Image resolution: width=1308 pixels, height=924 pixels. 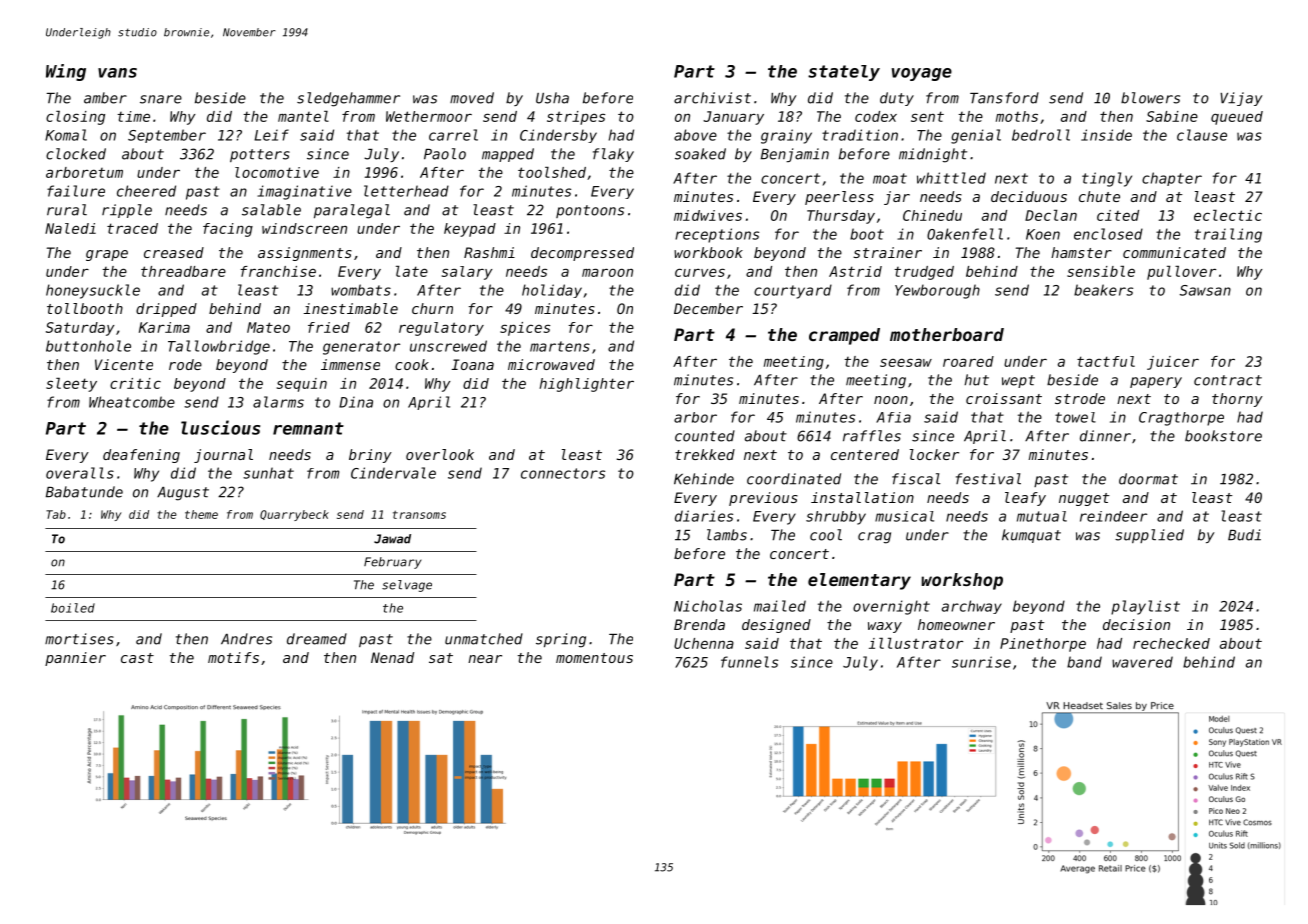 I want to click on Sawsan, so click(x=1205, y=290).
